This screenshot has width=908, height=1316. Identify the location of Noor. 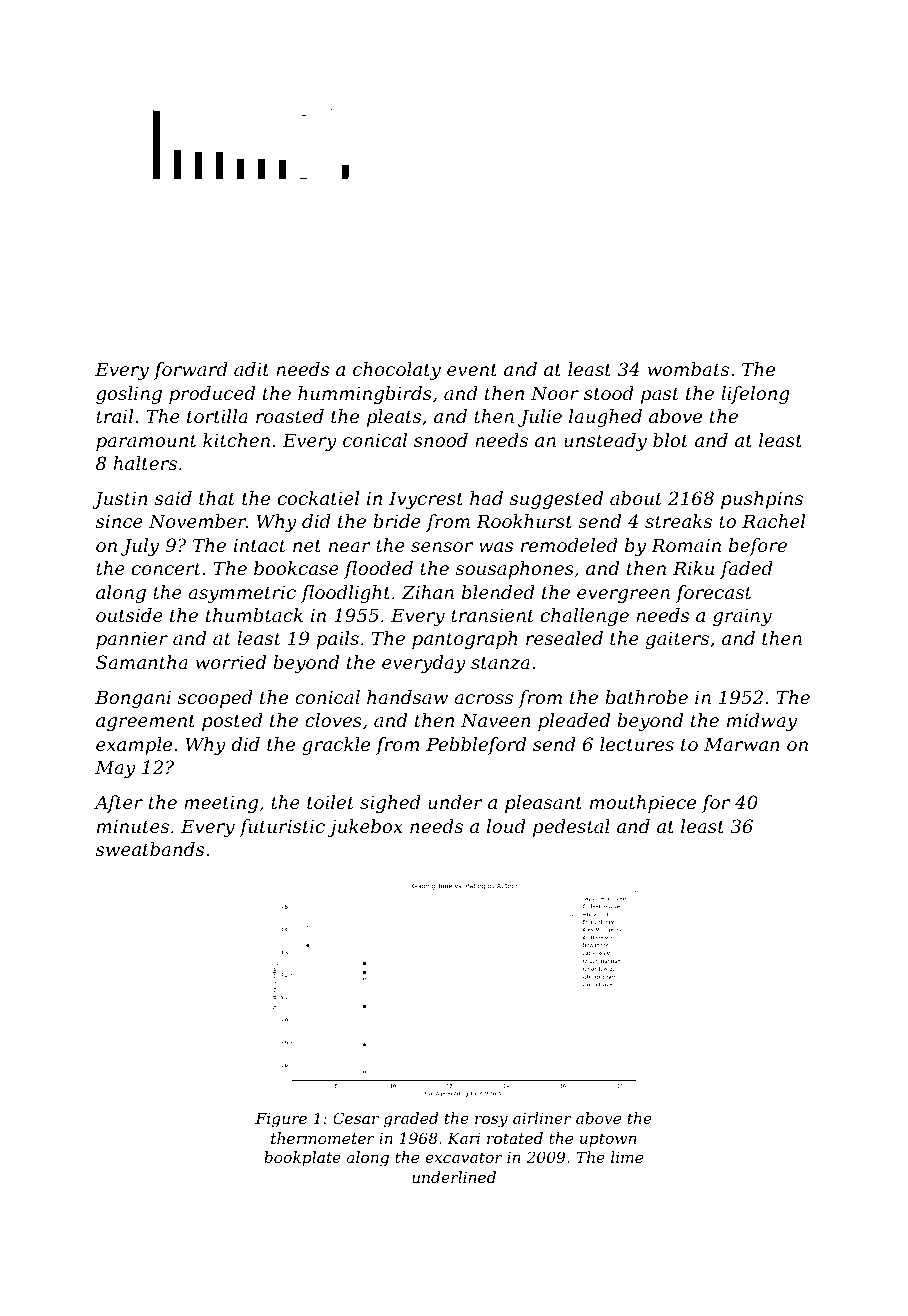
(555, 393).
